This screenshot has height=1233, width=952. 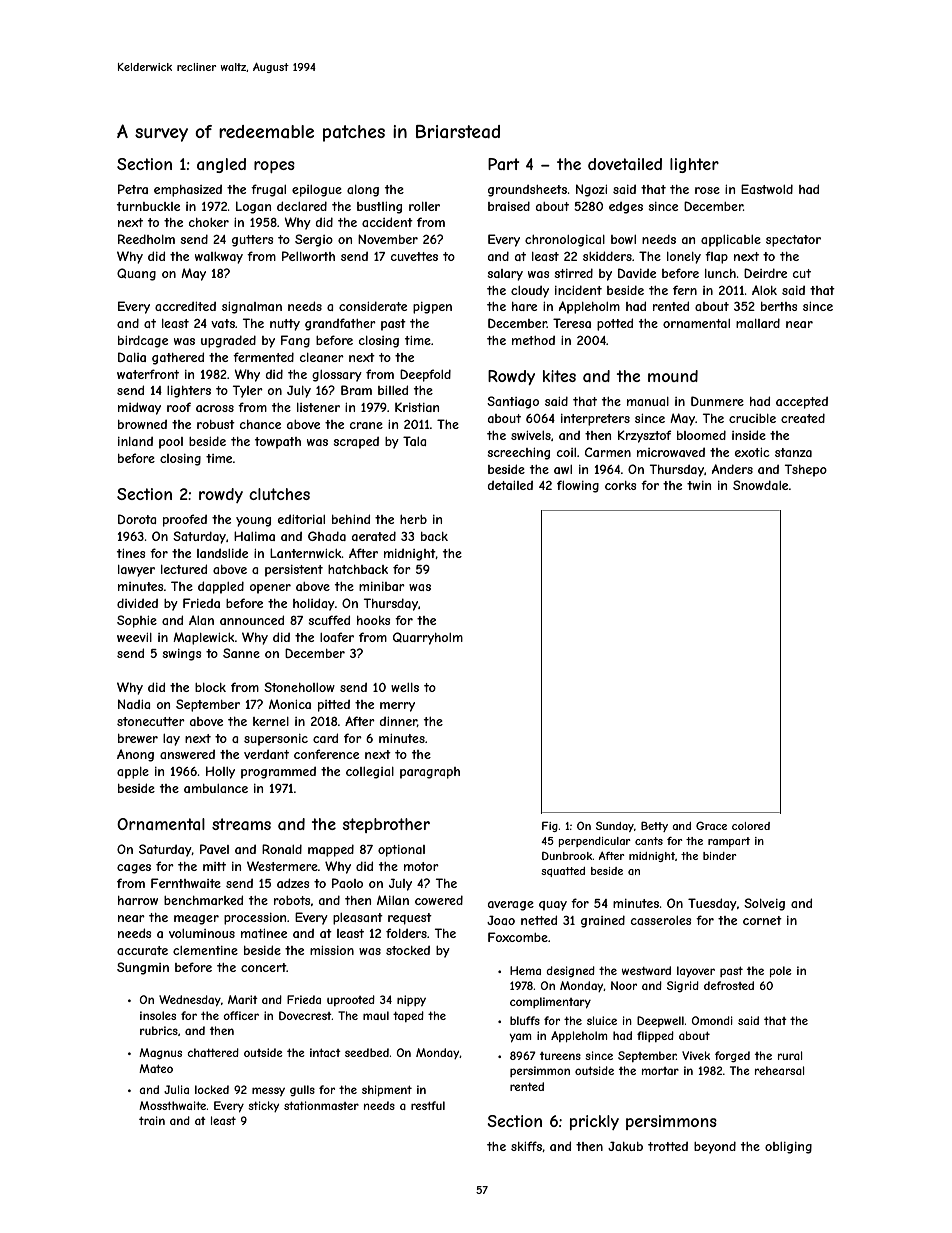 I want to click on herb, so click(x=413, y=519).
